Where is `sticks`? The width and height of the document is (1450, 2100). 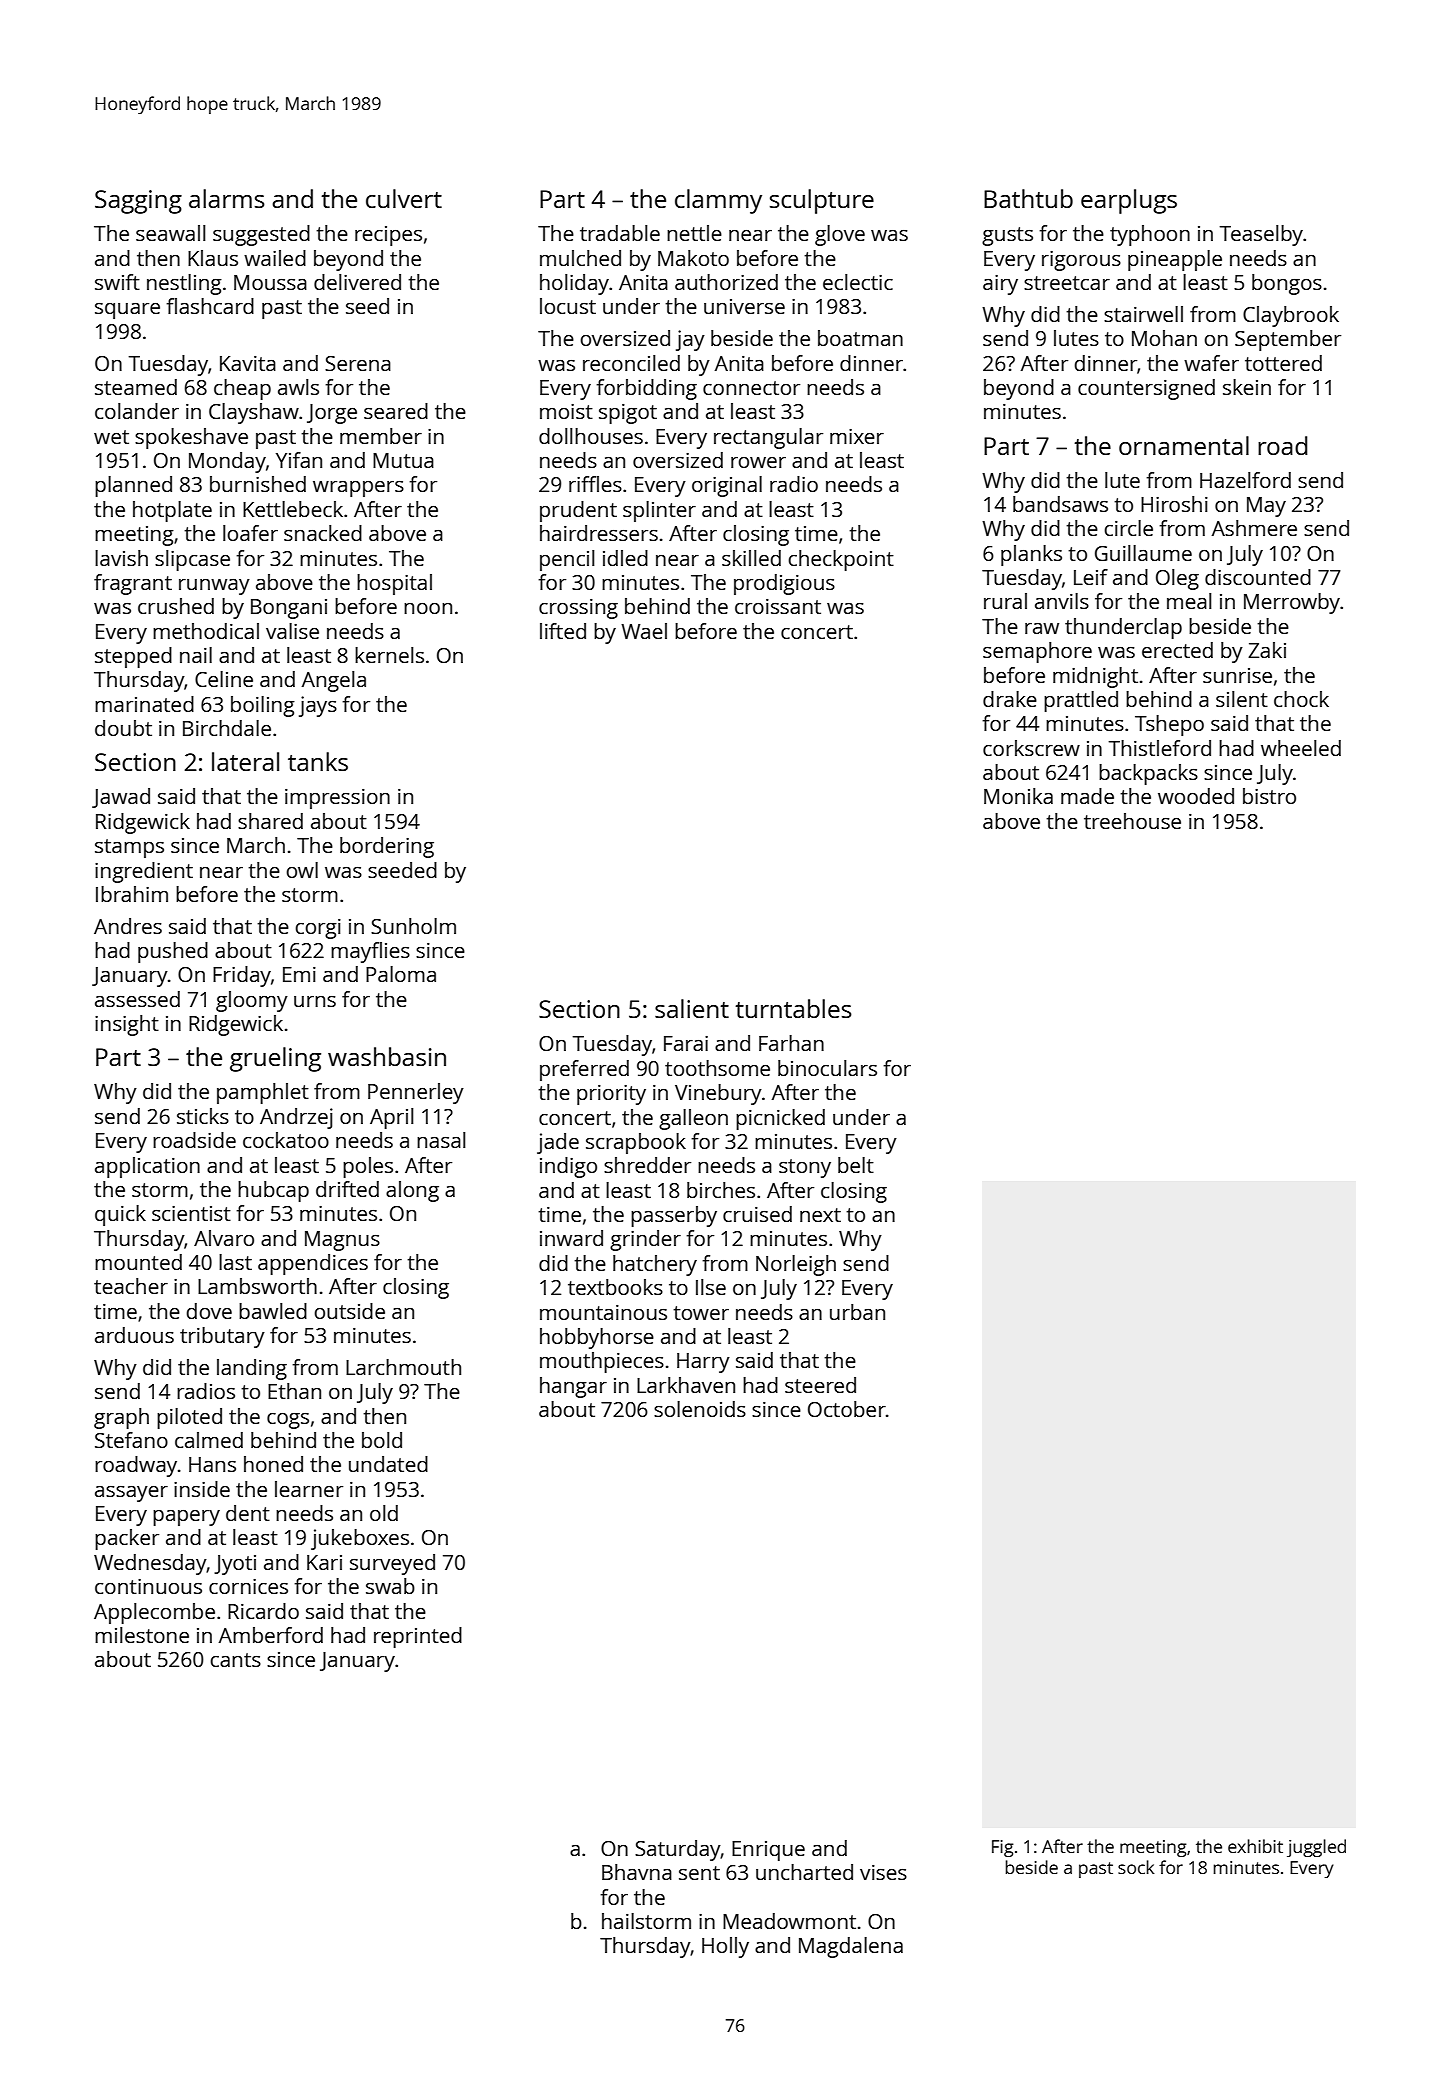
sticks is located at coordinates (203, 1116).
